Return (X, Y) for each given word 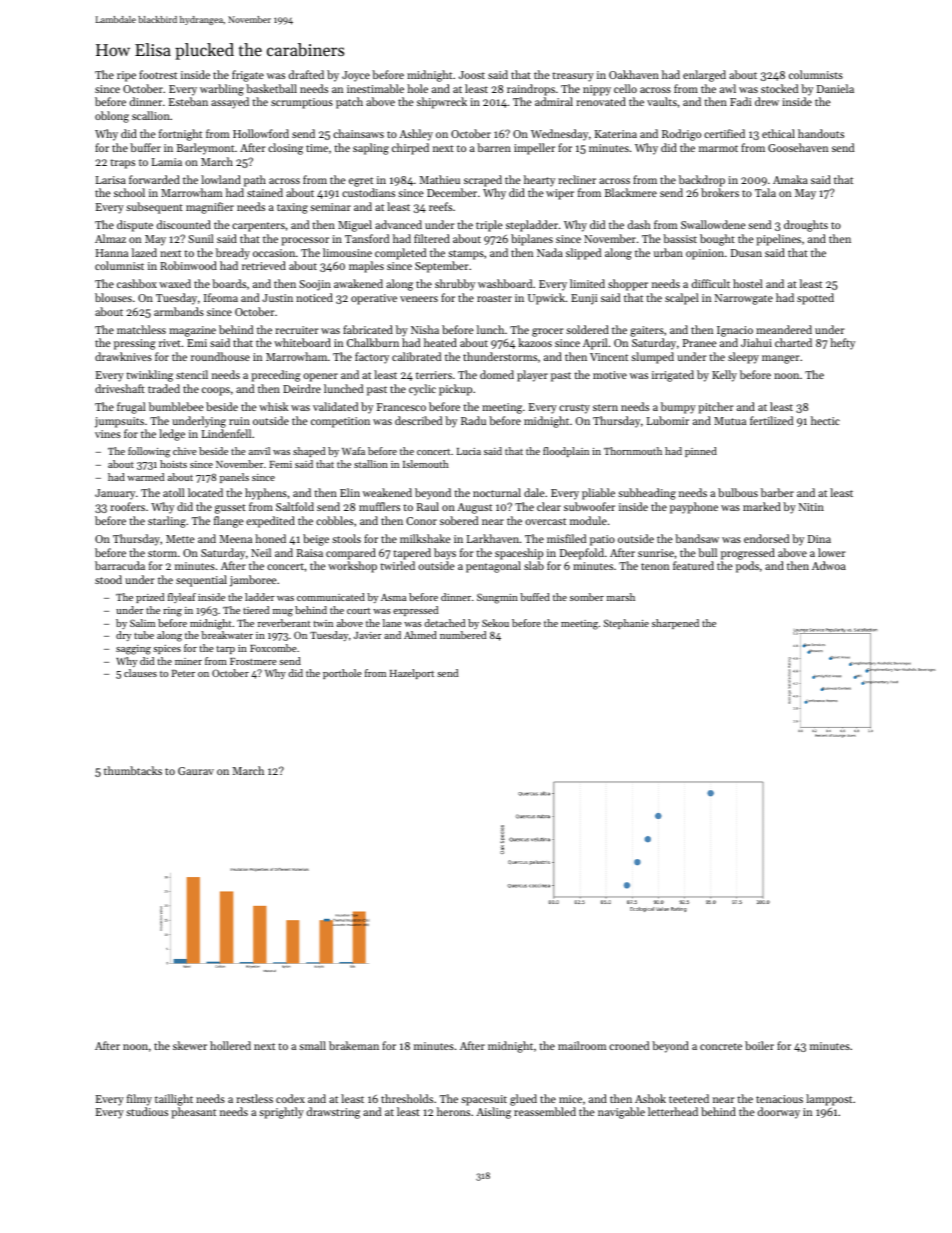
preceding (276, 376)
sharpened (675, 624)
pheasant (193, 1113)
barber (777, 492)
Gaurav (196, 771)
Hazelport (412, 674)
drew (767, 101)
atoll (174, 492)
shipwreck (442, 103)
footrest (158, 74)
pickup (455, 390)
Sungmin (497, 598)
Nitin (811, 507)
